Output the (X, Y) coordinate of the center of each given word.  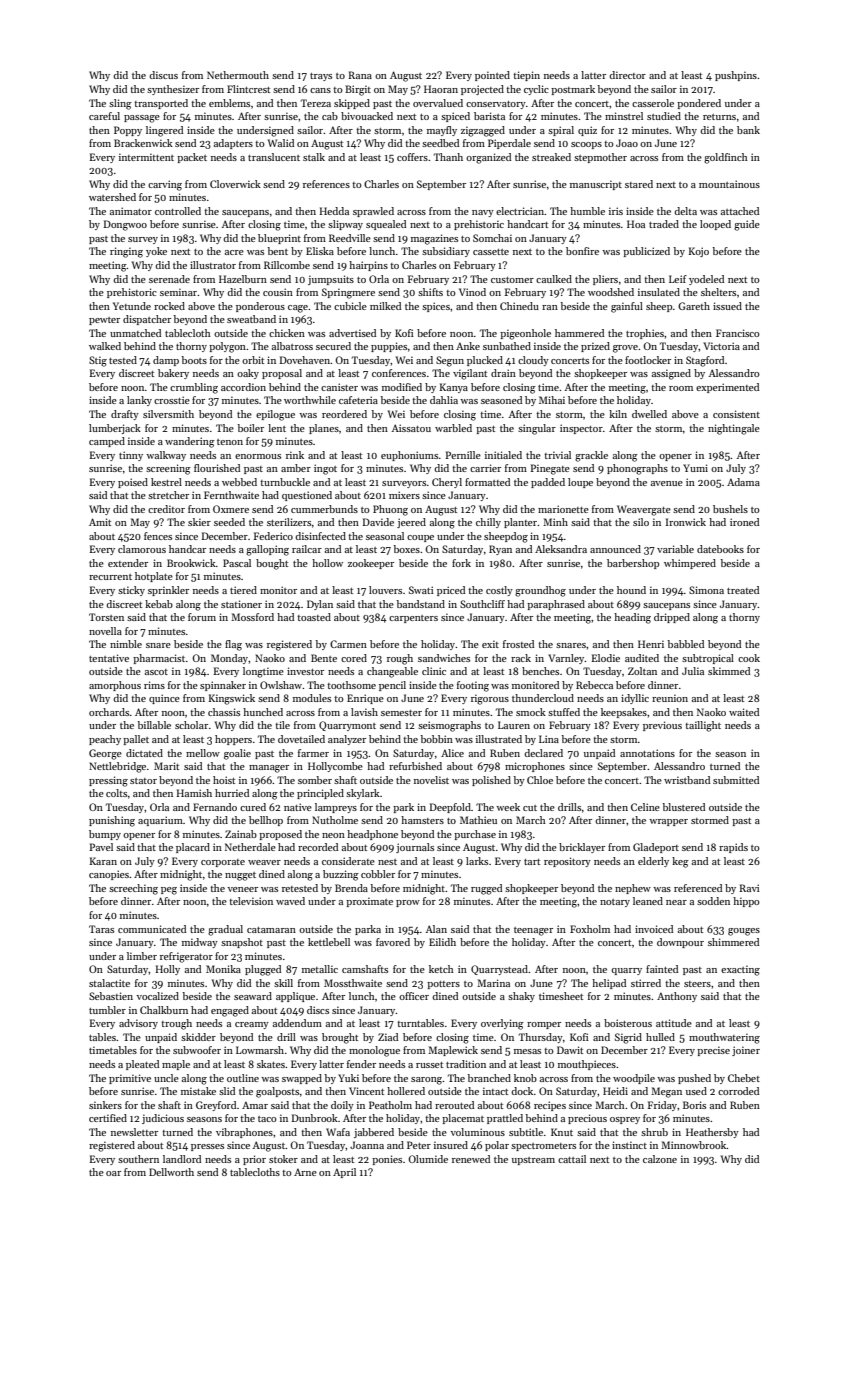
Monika (223, 969)
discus (163, 75)
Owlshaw (281, 685)
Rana (360, 75)
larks (477, 861)
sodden (713, 901)
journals (415, 848)
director (627, 75)
